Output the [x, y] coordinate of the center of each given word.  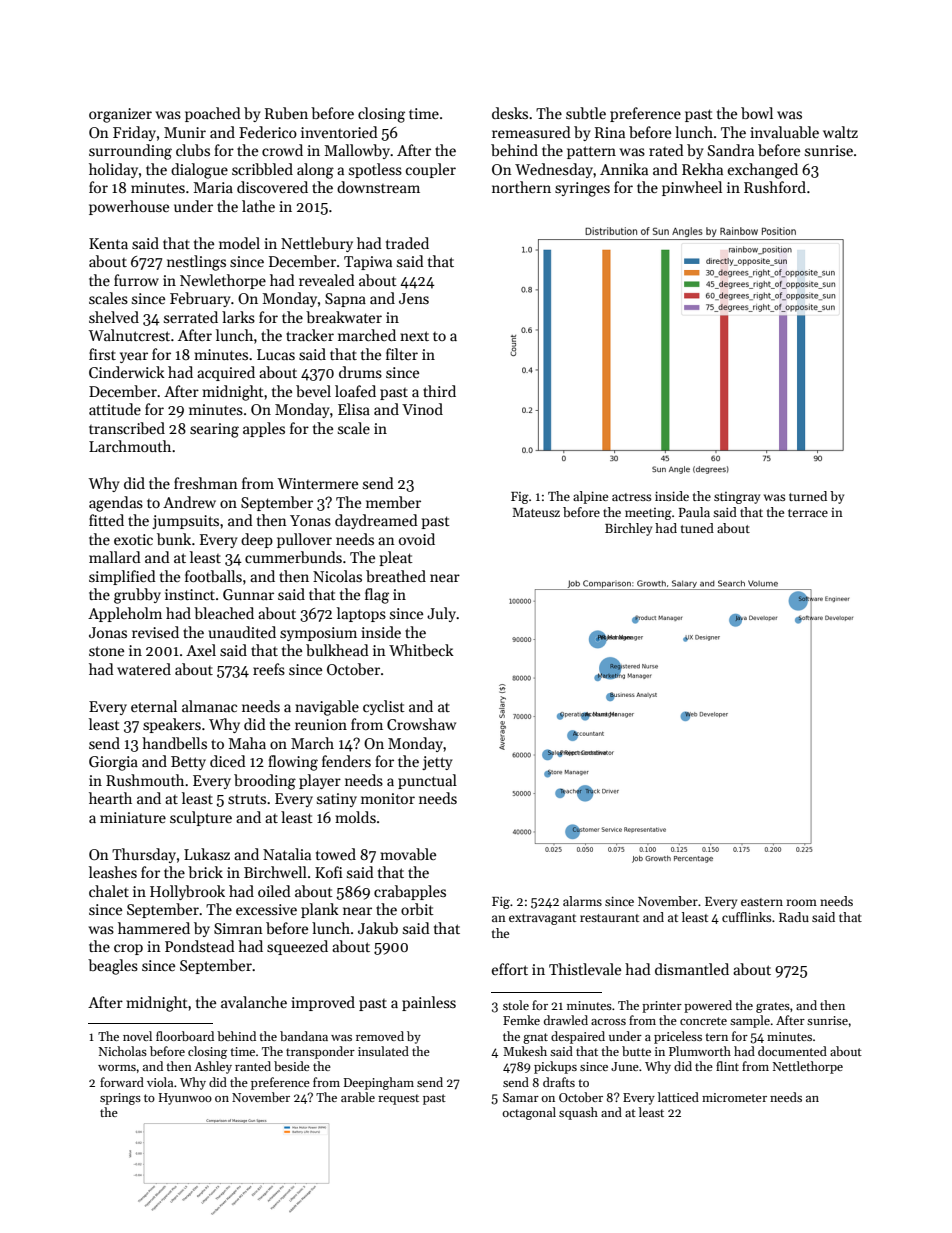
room [802, 902]
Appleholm [125, 614]
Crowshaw [421, 724]
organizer [120, 115]
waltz [840, 132]
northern [521, 187]
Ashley [213, 1067]
